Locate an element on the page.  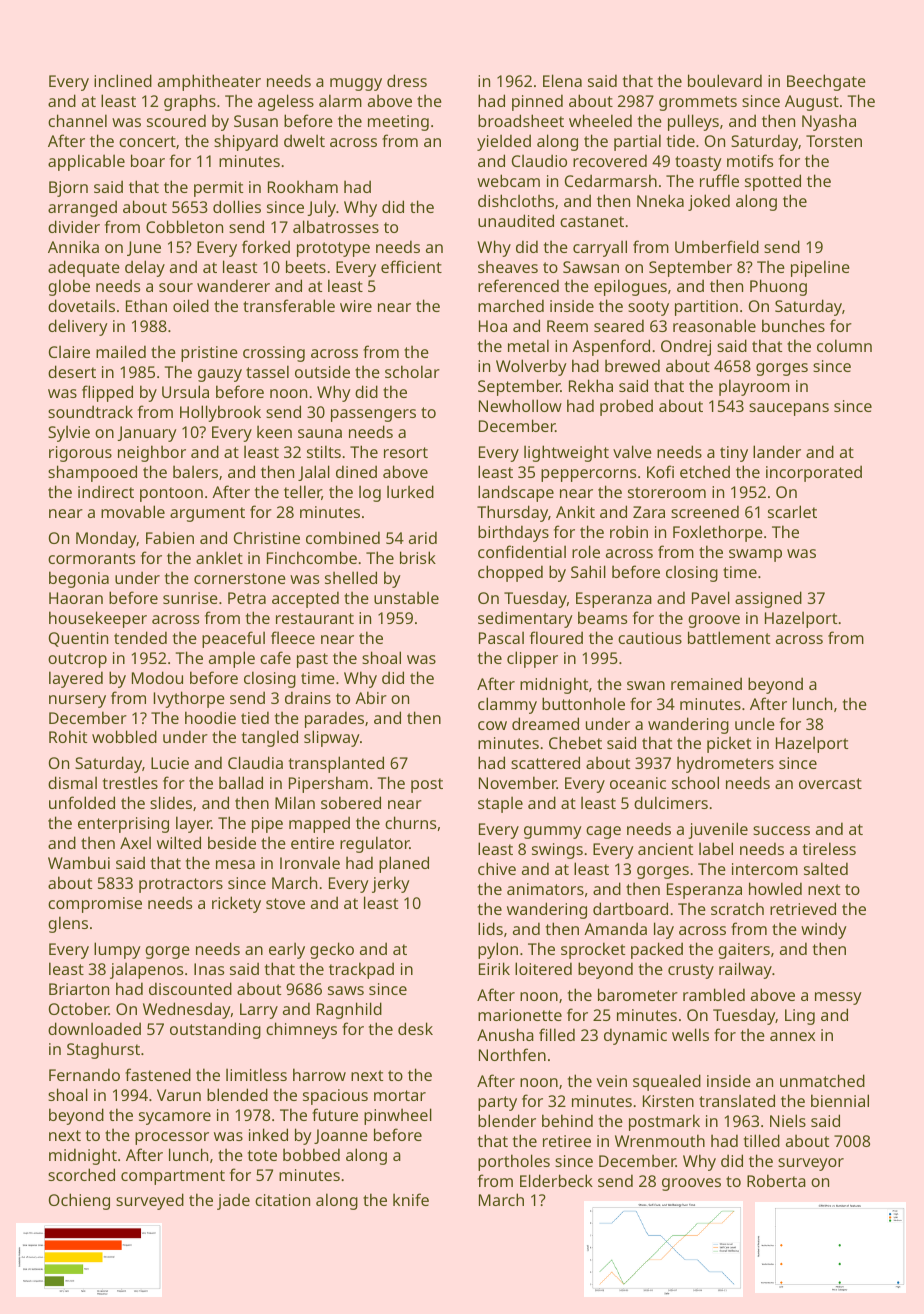
gaiters is located at coordinates (744, 951).
